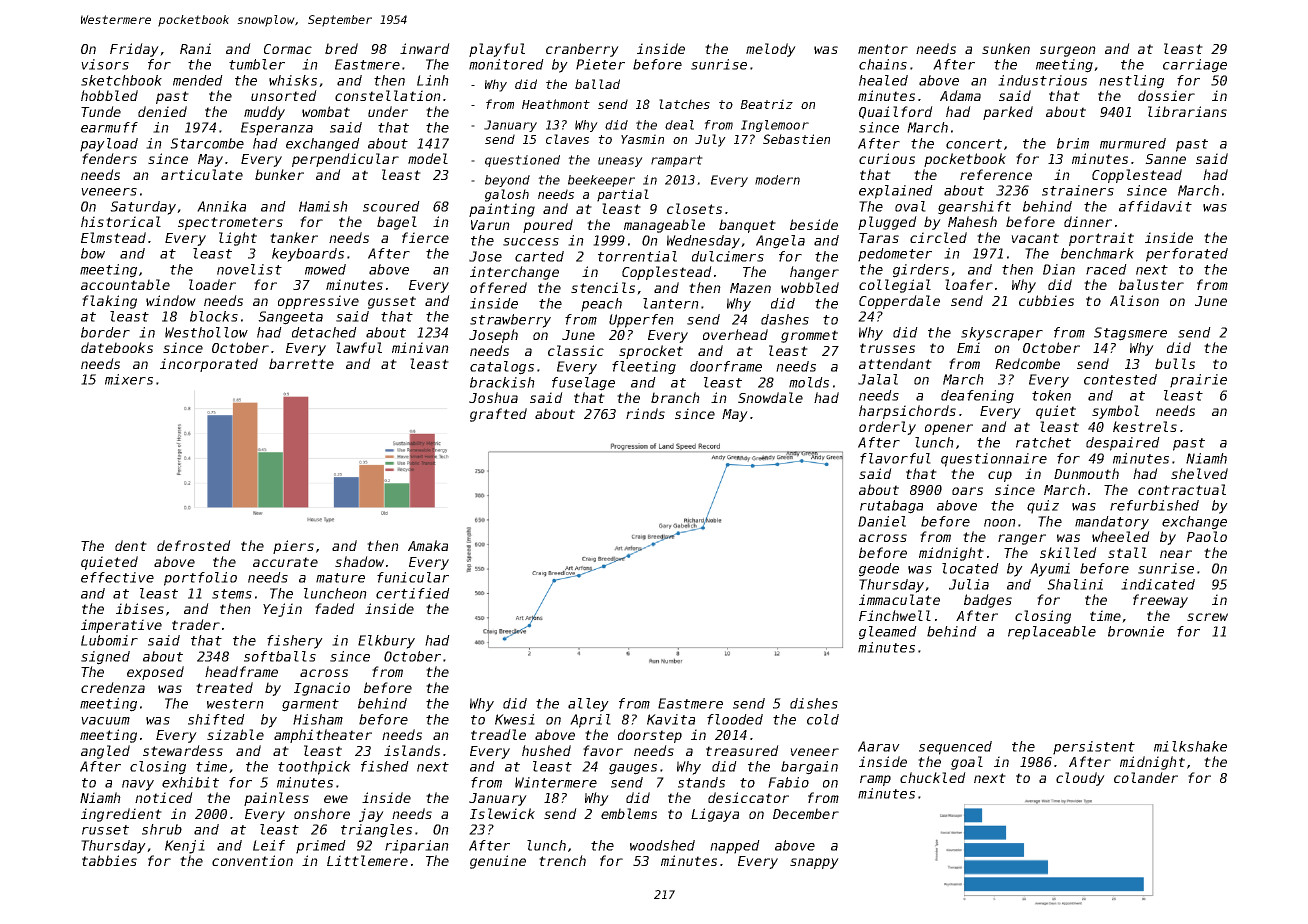 This screenshot has width=1308, height=924. What do you see at coordinates (1182, 489) in the screenshot?
I see `contractual` at bounding box center [1182, 489].
